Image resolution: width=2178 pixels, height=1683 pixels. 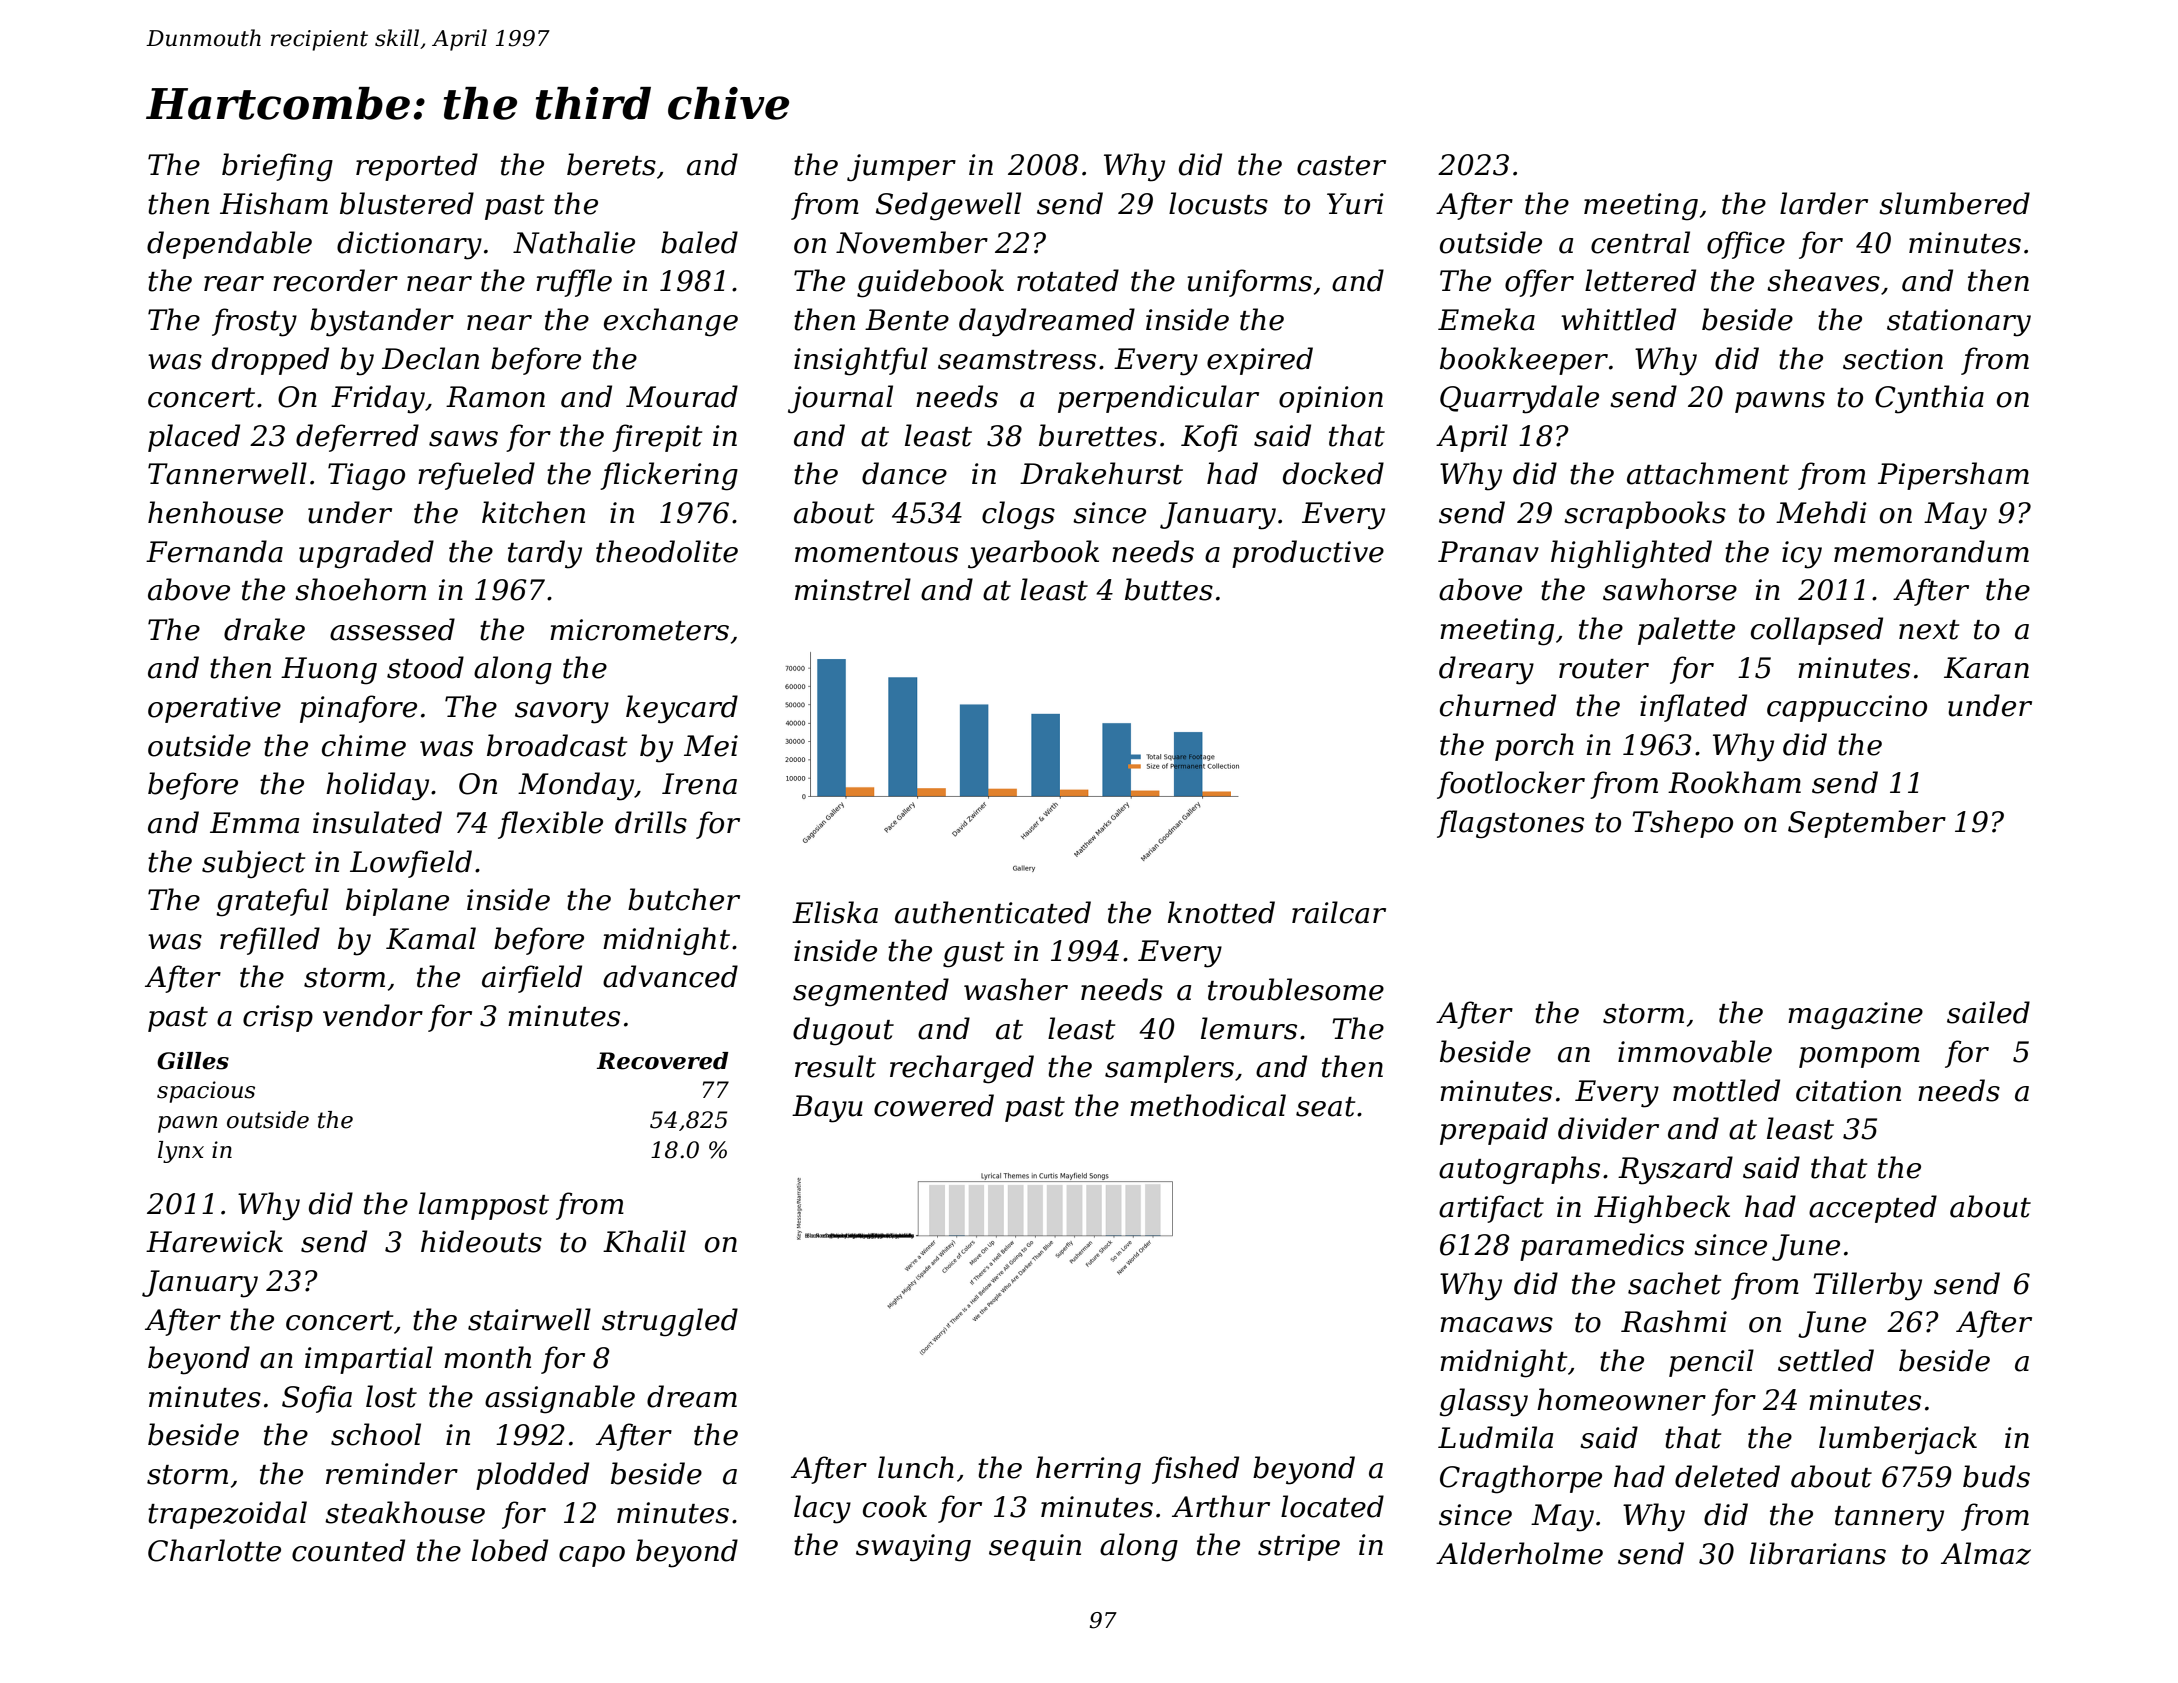 What do you see at coordinates (431, 938) in the page?
I see `Kamal` at bounding box center [431, 938].
